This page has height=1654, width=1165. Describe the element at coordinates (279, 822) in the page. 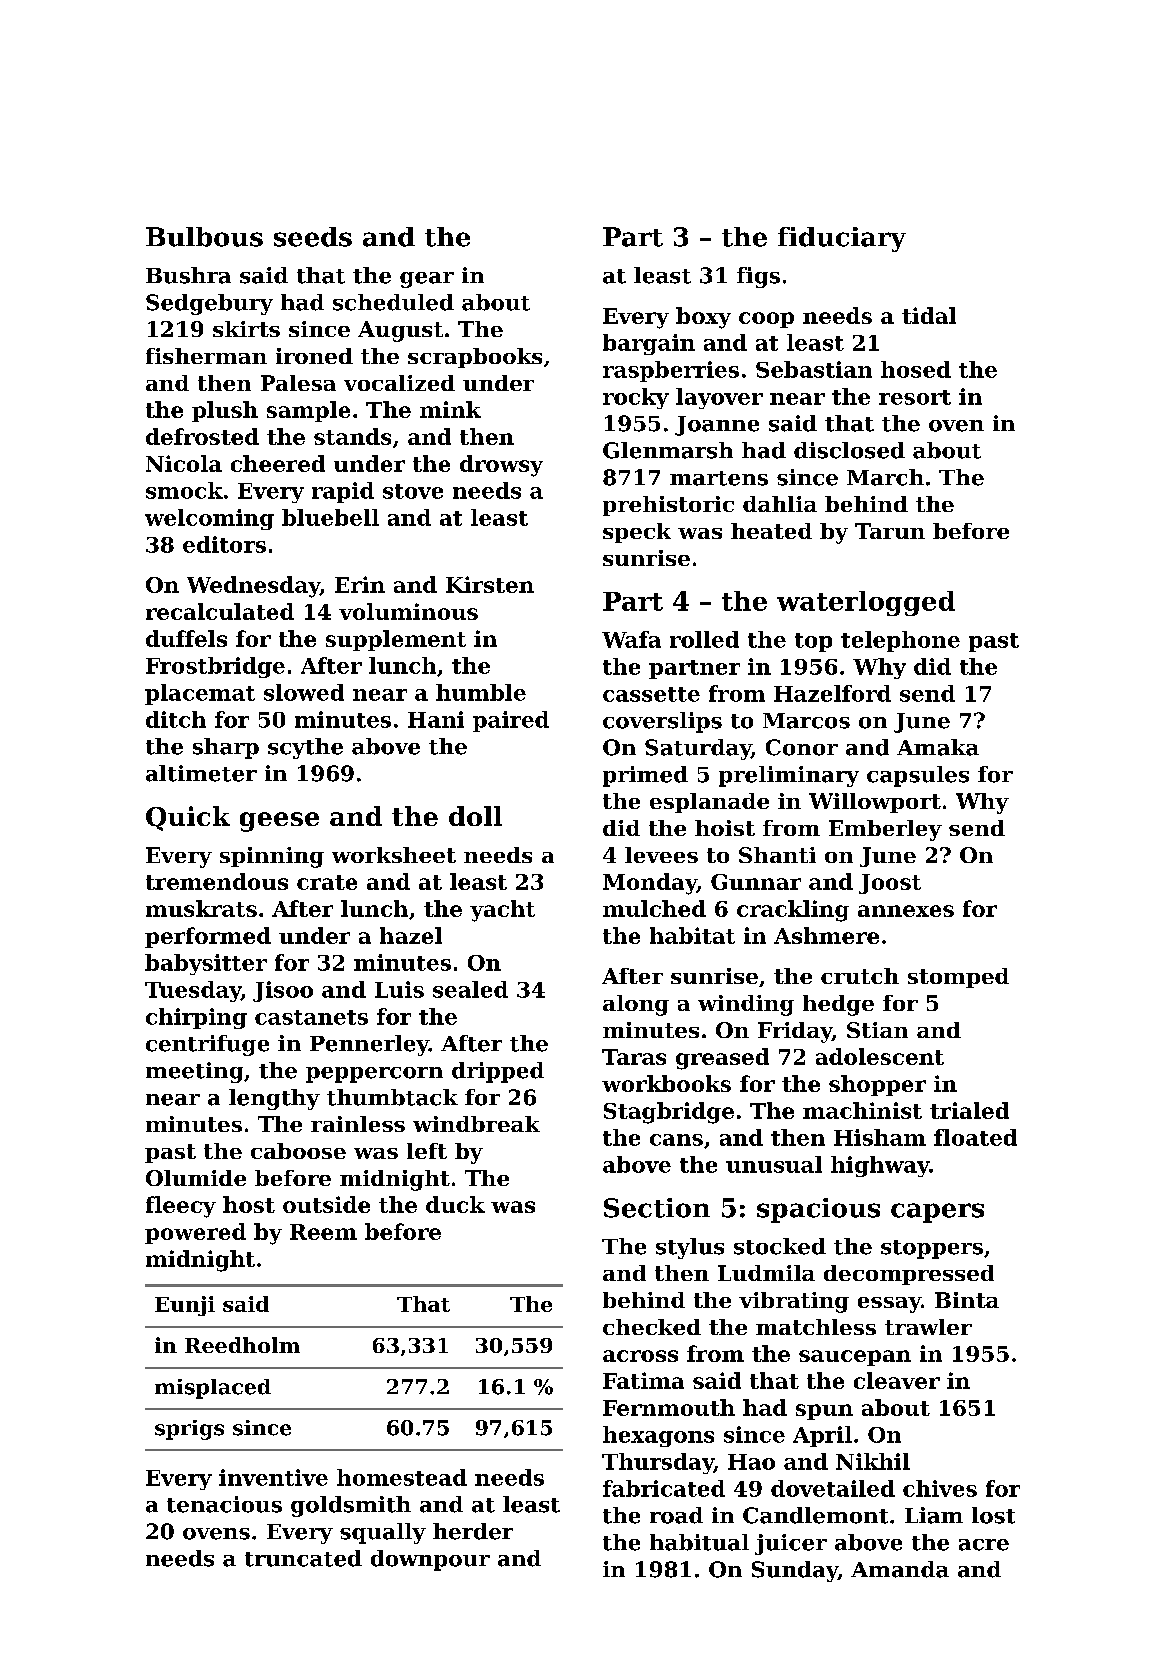

I see `geese` at that location.
